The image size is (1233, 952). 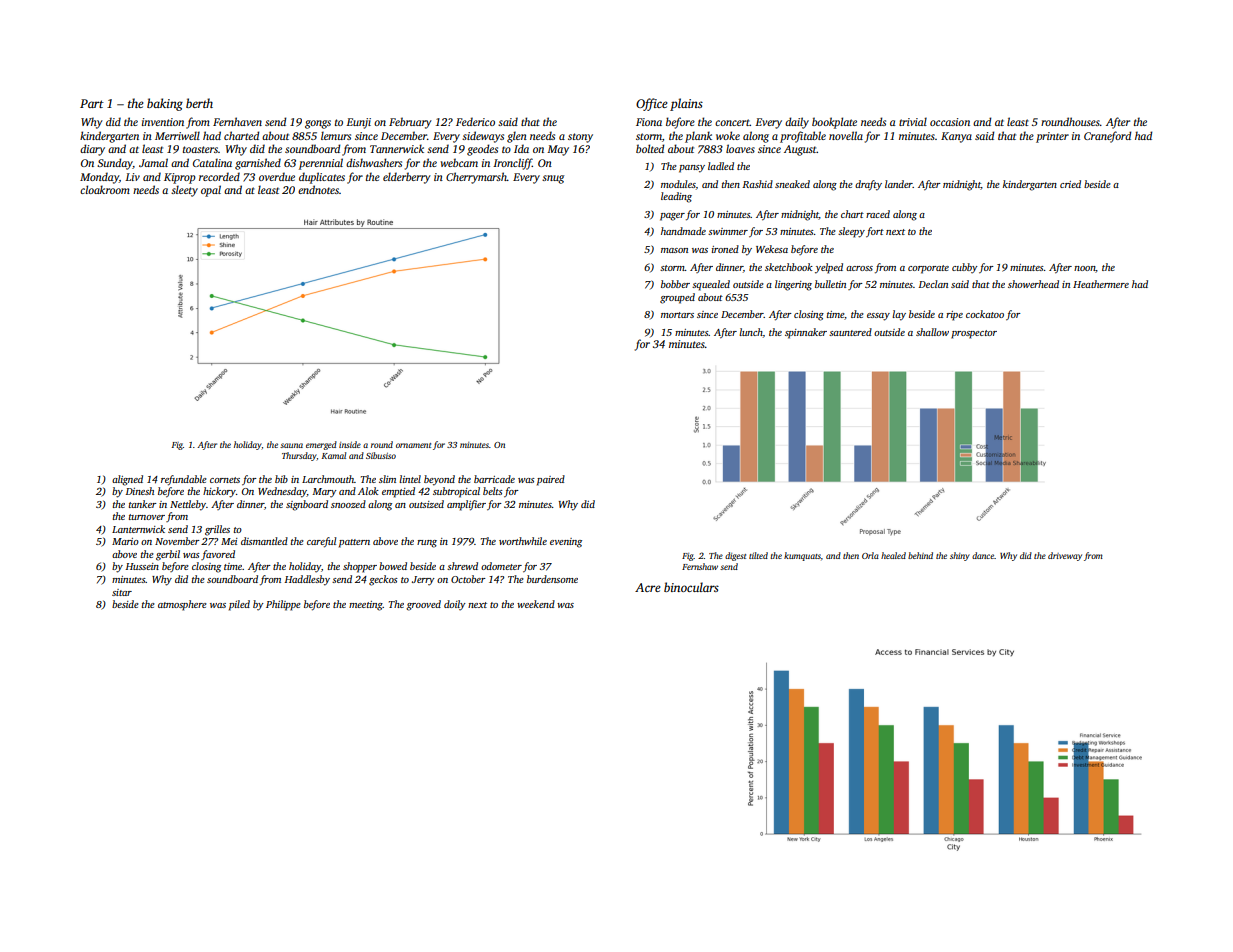 I want to click on behind, so click(x=920, y=555).
